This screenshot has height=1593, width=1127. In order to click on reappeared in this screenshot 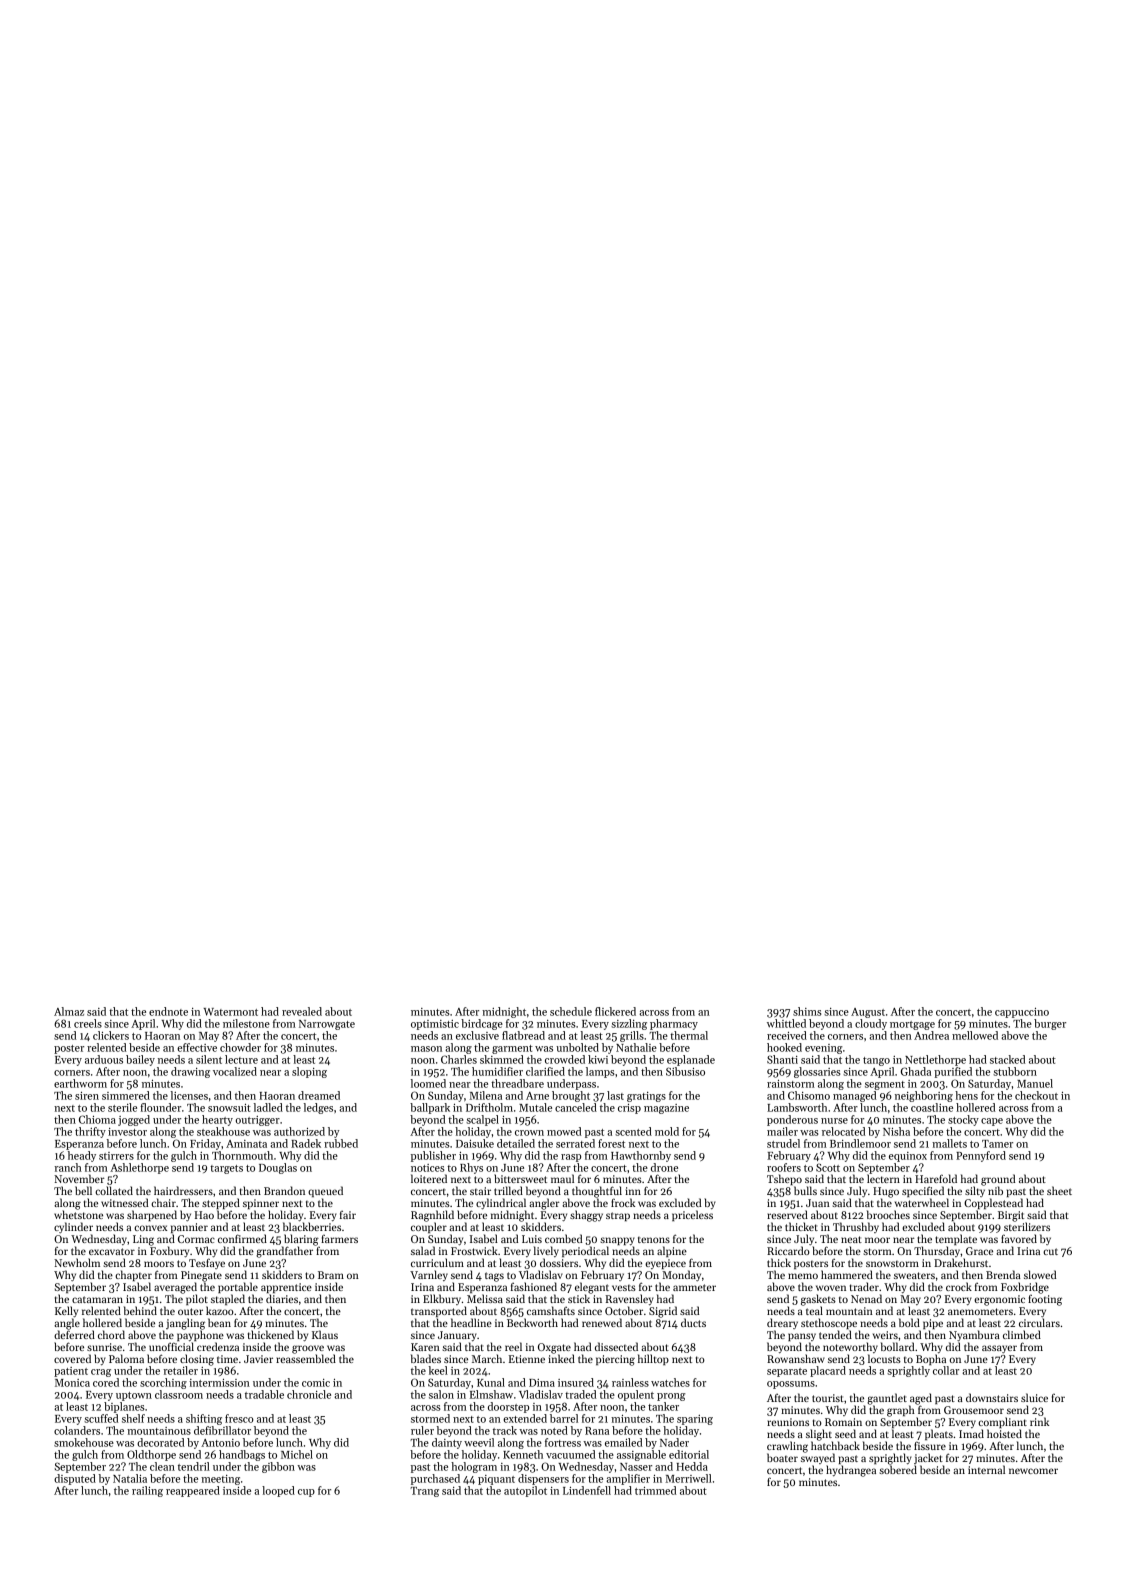, I will do `click(193, 1491)`.
